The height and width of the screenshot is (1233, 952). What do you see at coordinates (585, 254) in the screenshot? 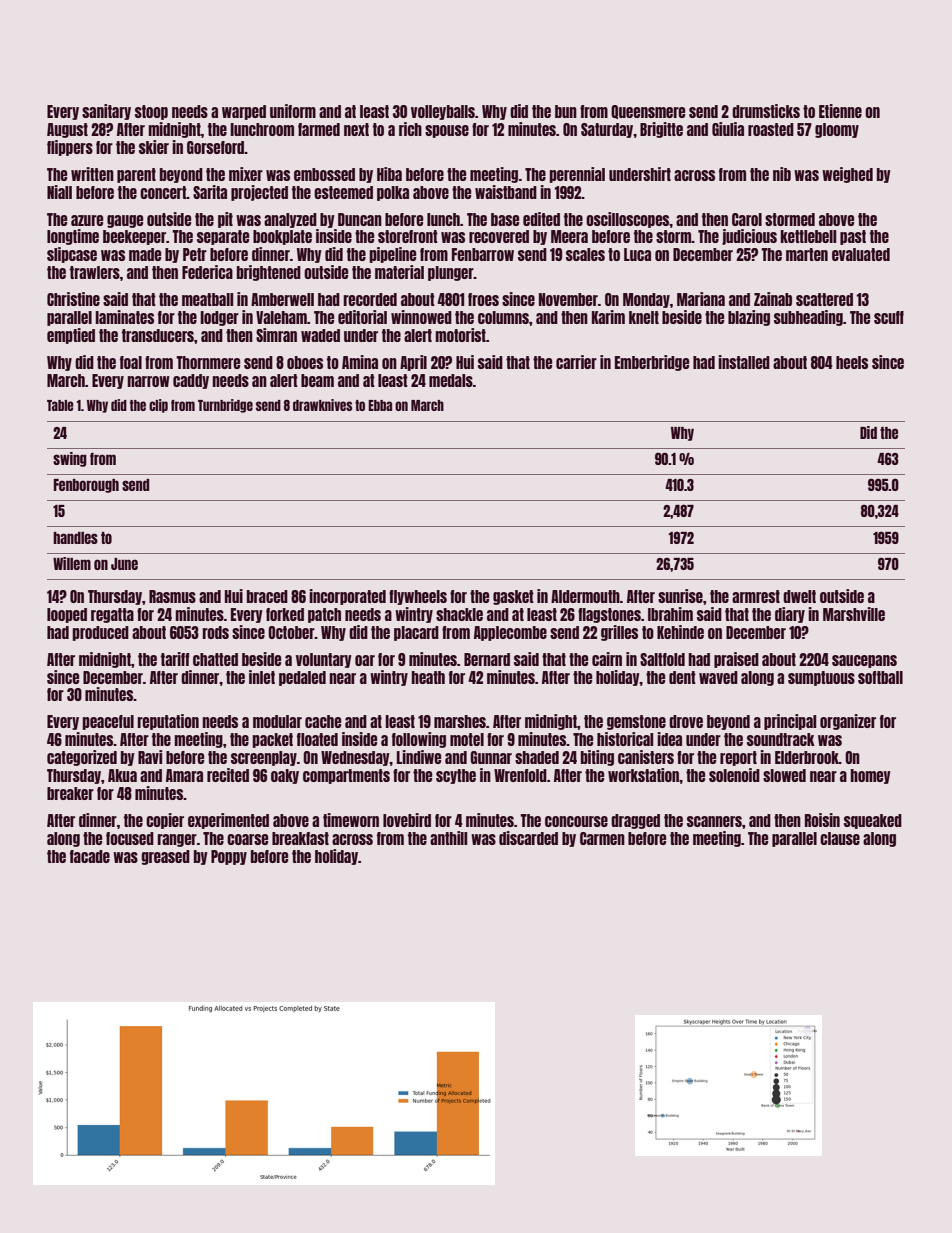
I see `scales` at bounding box center [585, 254].
